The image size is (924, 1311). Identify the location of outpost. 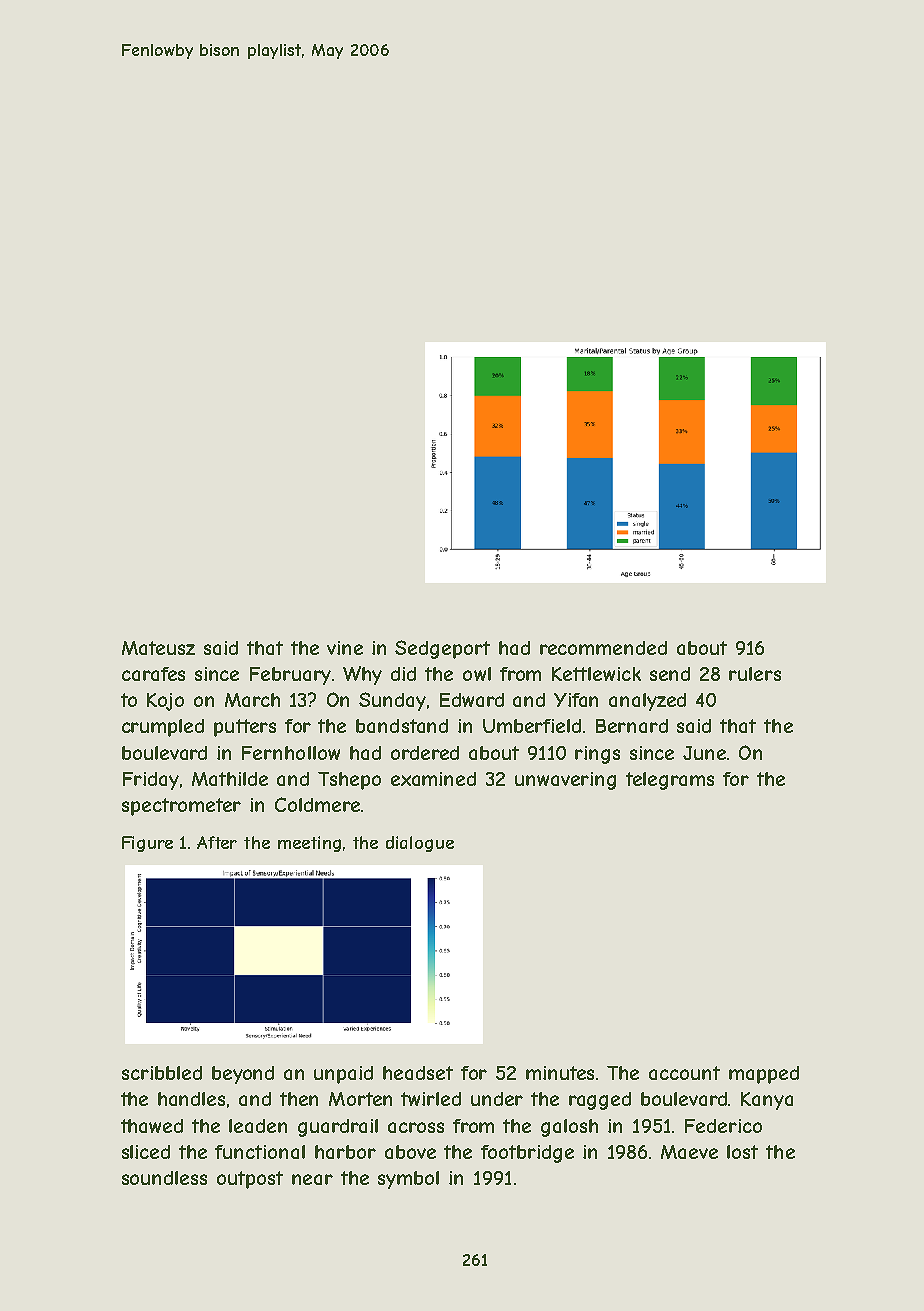
(250, 1180).
